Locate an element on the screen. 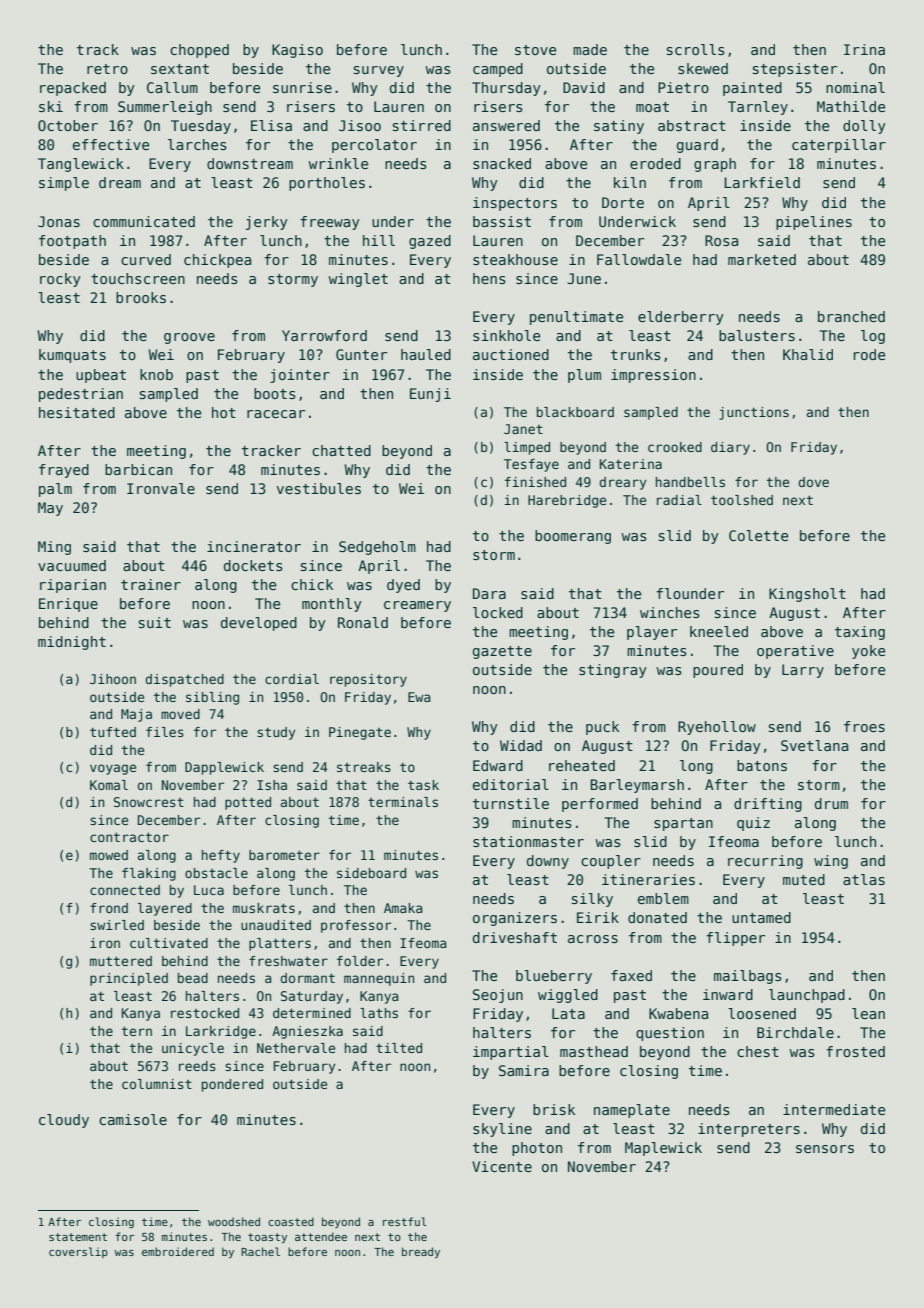 Image resolution: width=924 pixels, height=1308 pixels. boomerang is located at coordinates (573, 537).
